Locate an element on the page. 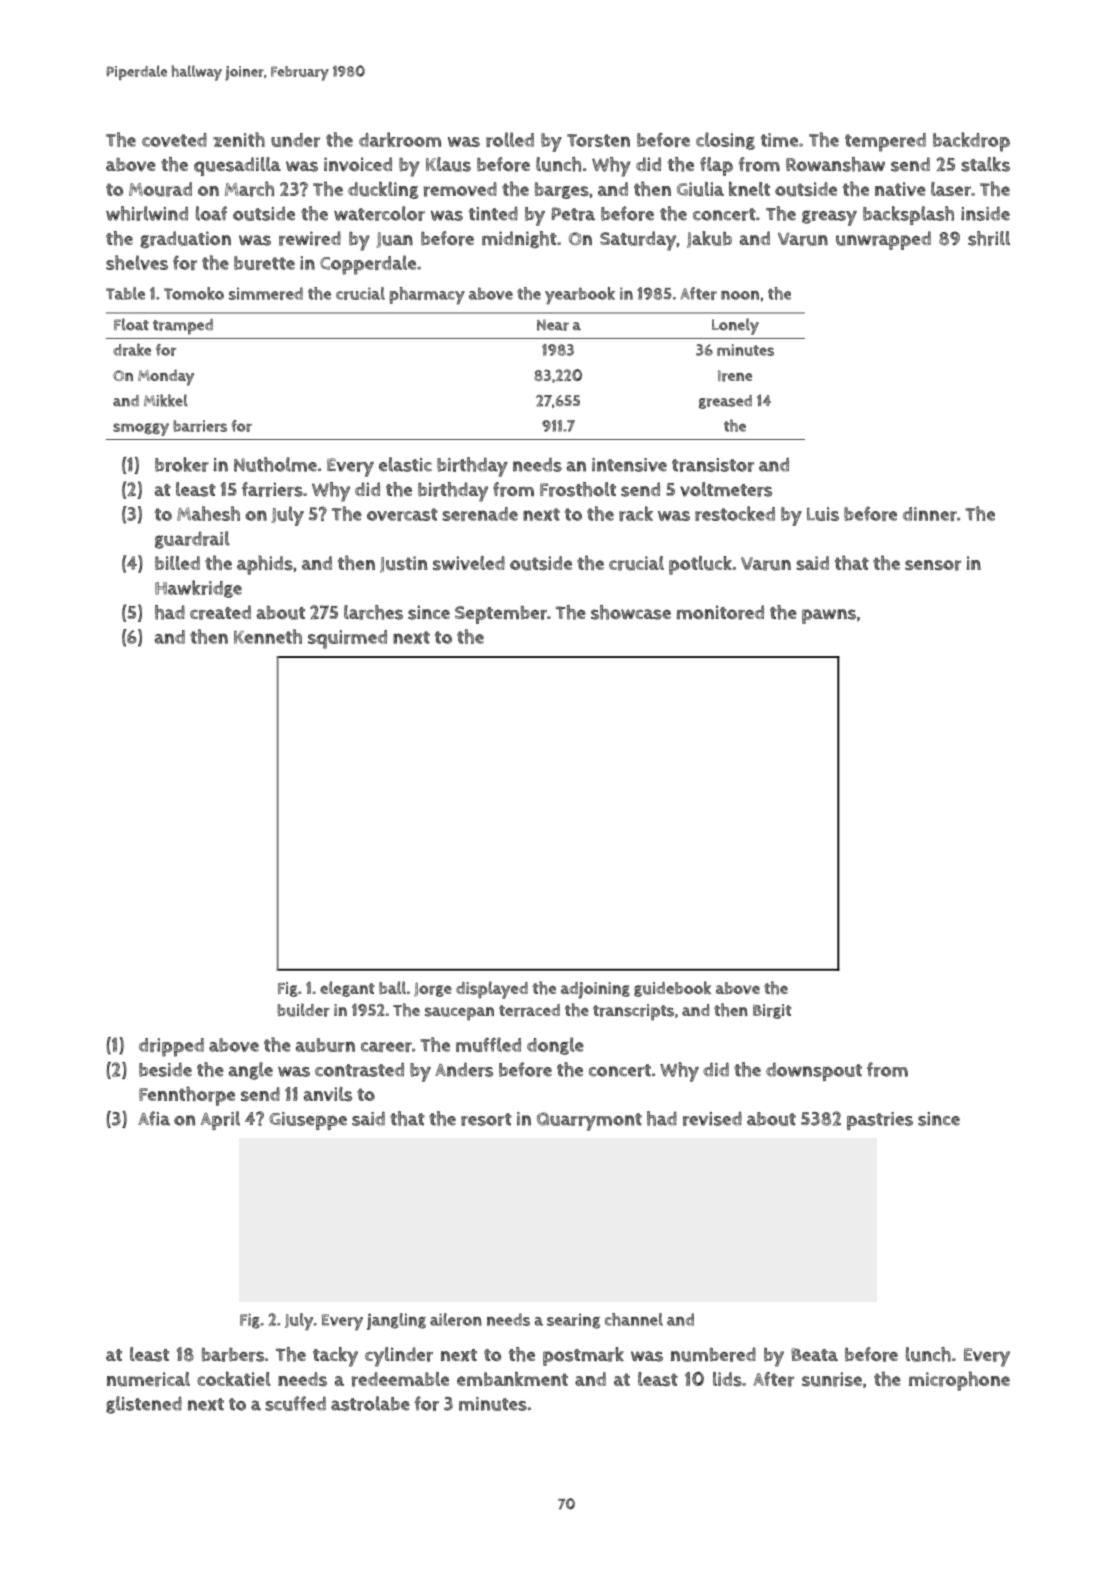  elastic is located at coordinates (405, 464).
